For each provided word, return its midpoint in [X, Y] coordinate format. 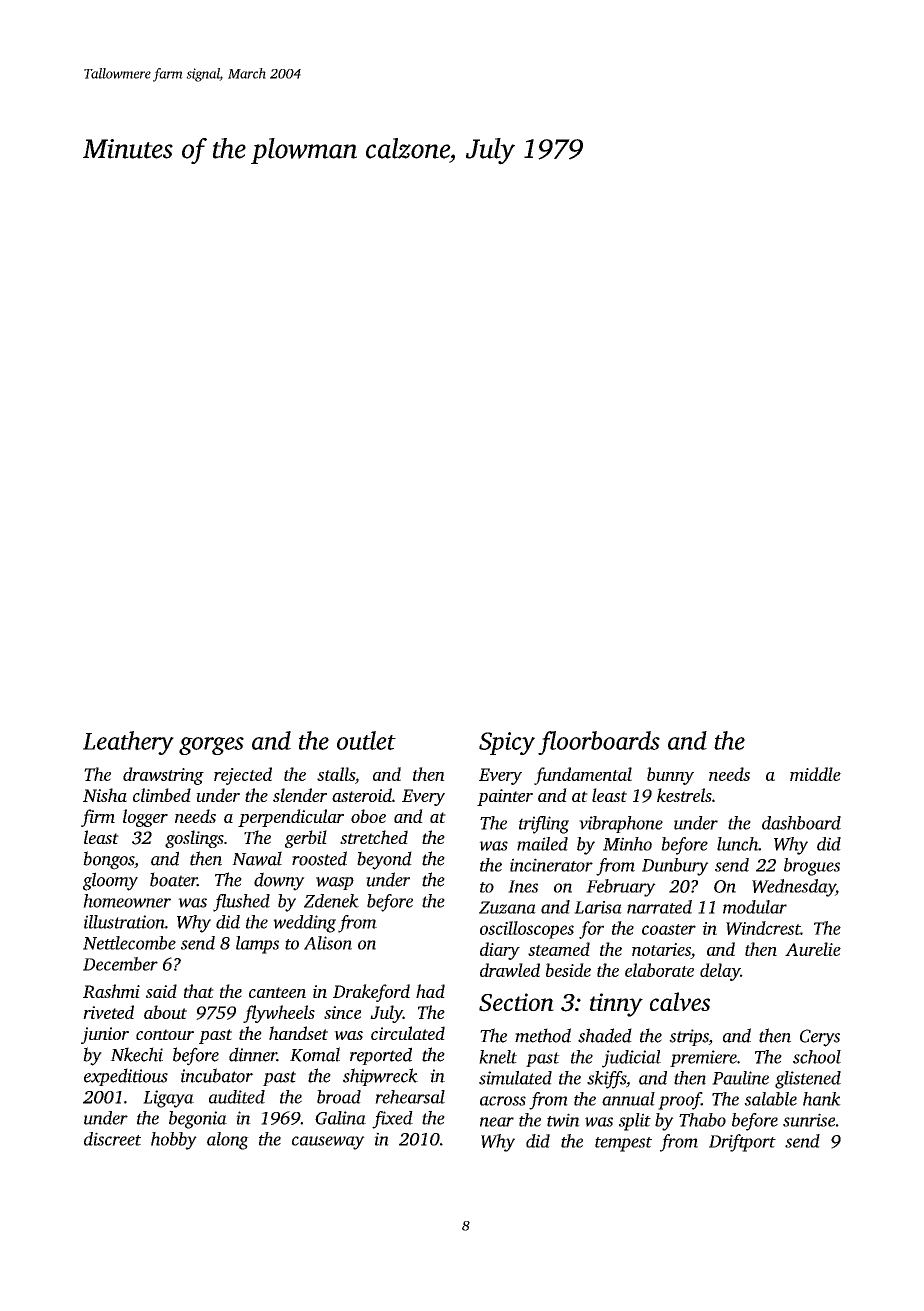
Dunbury [675, 867]
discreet [112, 1139]
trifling [544, 825]
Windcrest [763, 928]
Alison [328, 943]
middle [815, 774]
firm [98, 818]
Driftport [742, 1143]
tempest [623, 1144]
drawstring [163, 776]
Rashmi [111, 991]
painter [505, 797]
